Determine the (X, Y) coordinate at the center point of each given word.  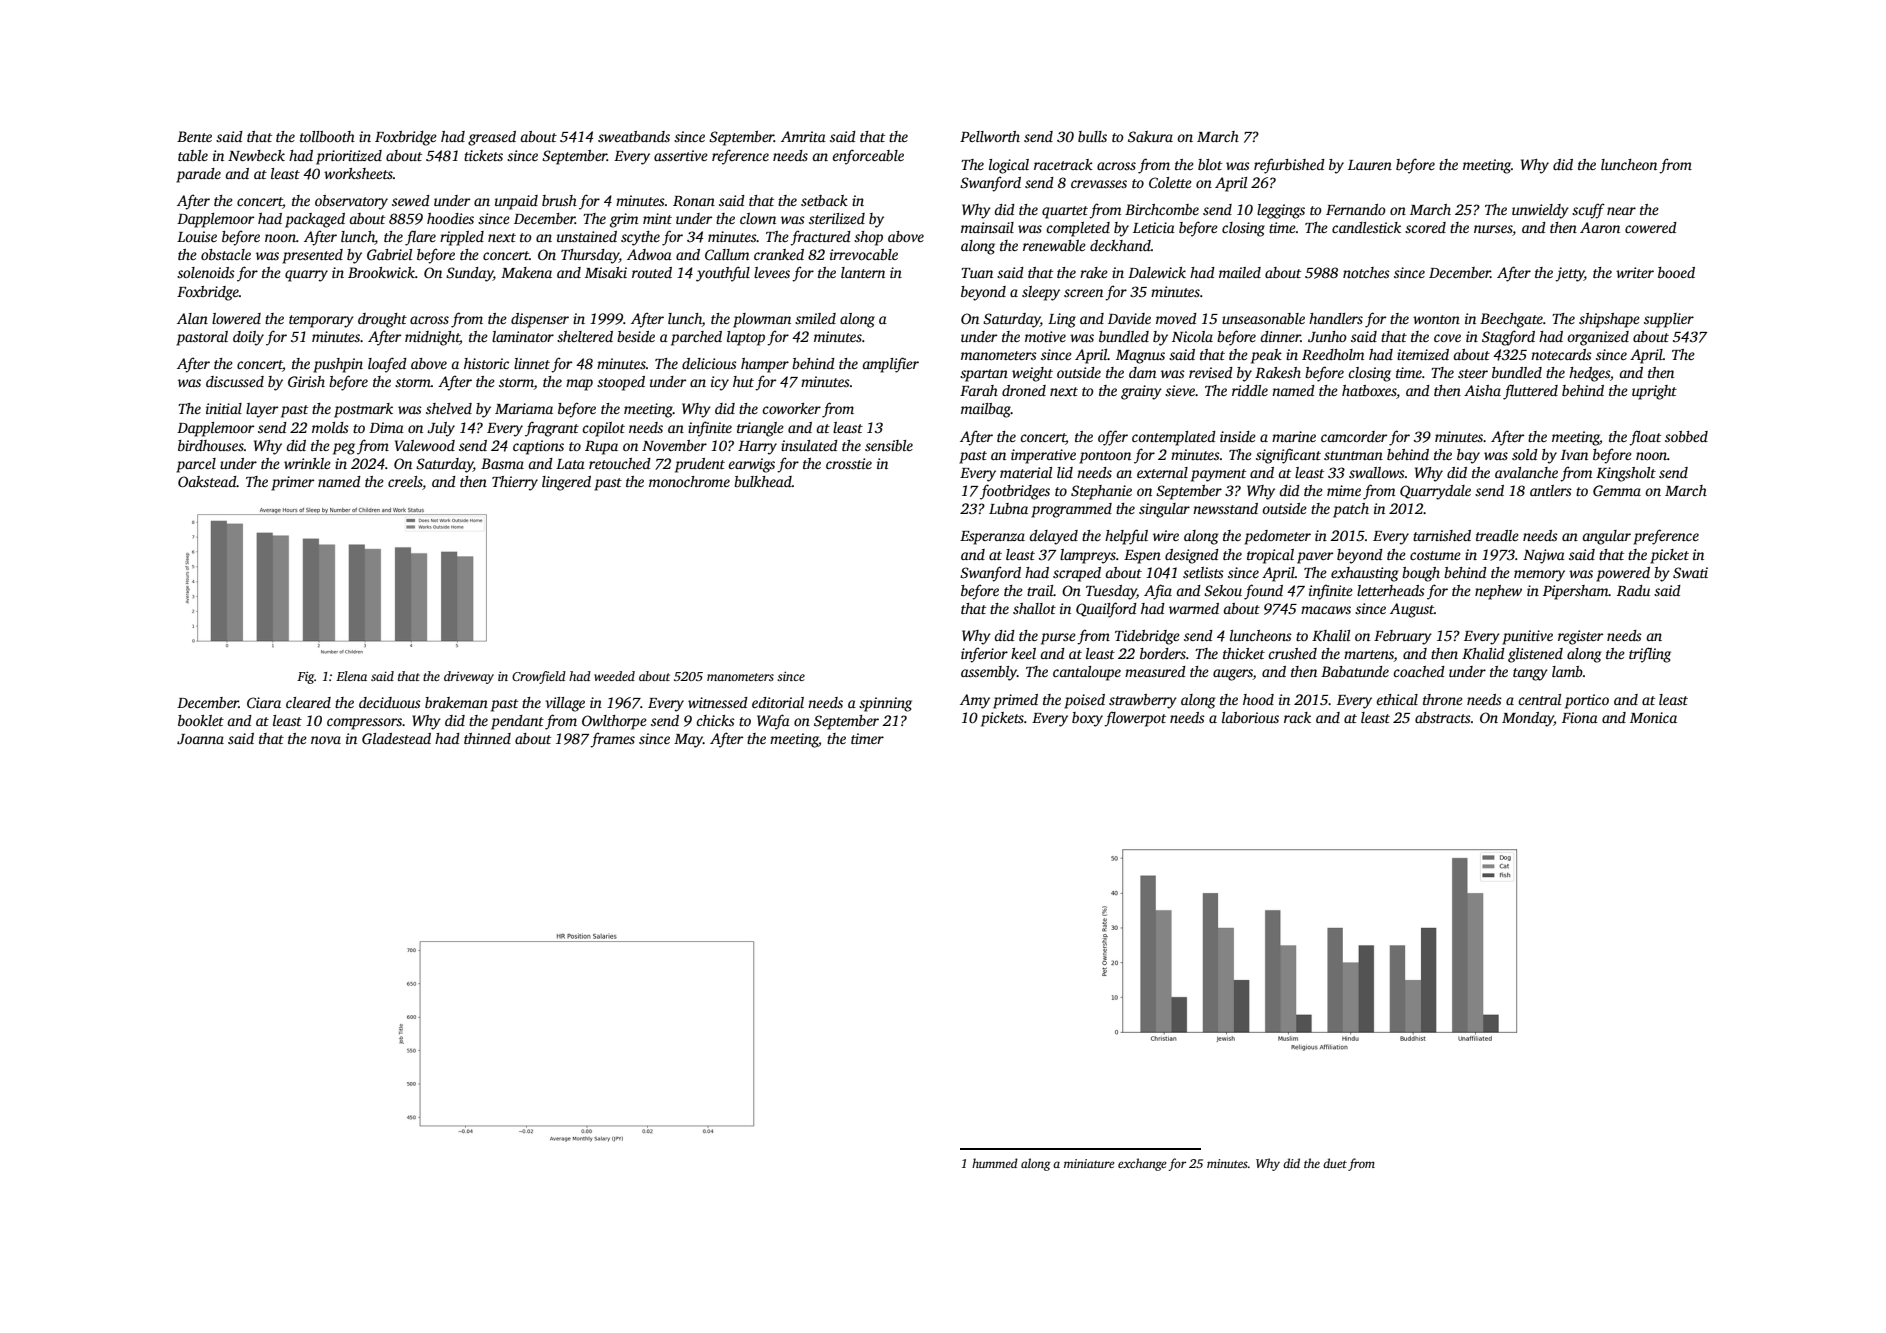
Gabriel (389, 254)
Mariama (524, 408)
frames (612, 740)
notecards (1561, 354)
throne (1443, 699)
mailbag (986, 410)
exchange (1142, 1164)
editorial (778, 702)
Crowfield (539, 677)
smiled (815, 318)
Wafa (773, 722)
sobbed (1686, 436)
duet (1335, 1163)
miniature (1089, 1163)
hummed (995, 1163)
